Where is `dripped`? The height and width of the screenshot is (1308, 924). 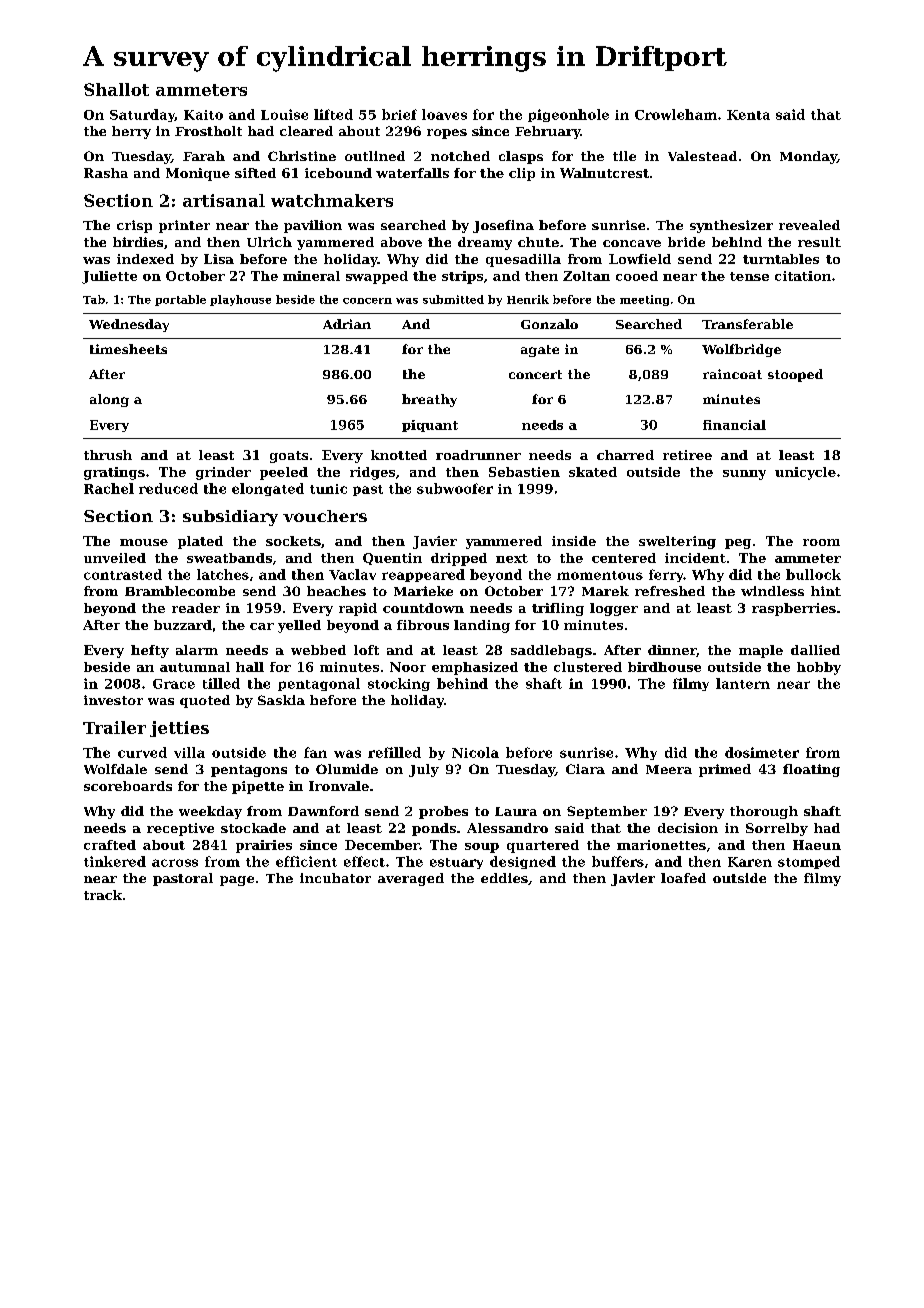 dripped is located at coordinates (459, 559).
